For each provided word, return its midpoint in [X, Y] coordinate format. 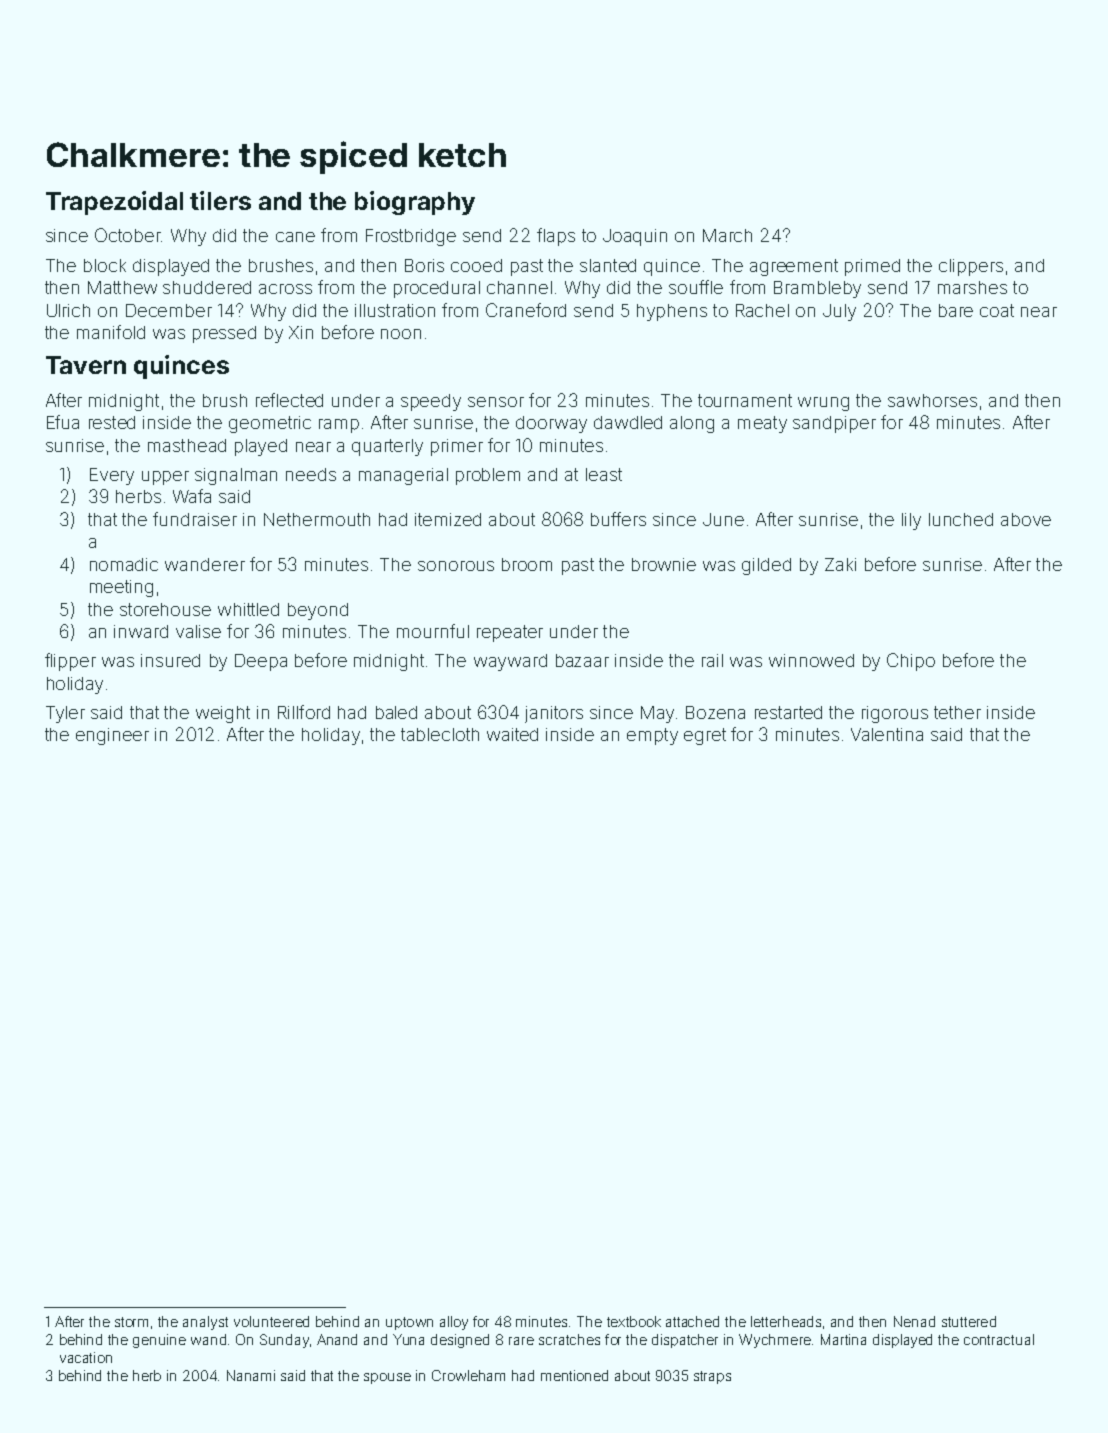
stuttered [969, 1321]
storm [131, 1322]
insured [170, 660]
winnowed [811, 660]
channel [519, 287]
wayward [510, 662]
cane [295, 237]
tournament [745, 400]
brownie [664, 564]
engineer [112, 736]
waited [512, 734]
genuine [159, 1341]
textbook [634, 1321]
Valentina [887, 734]
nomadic [124, 564]
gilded [766, 566]
